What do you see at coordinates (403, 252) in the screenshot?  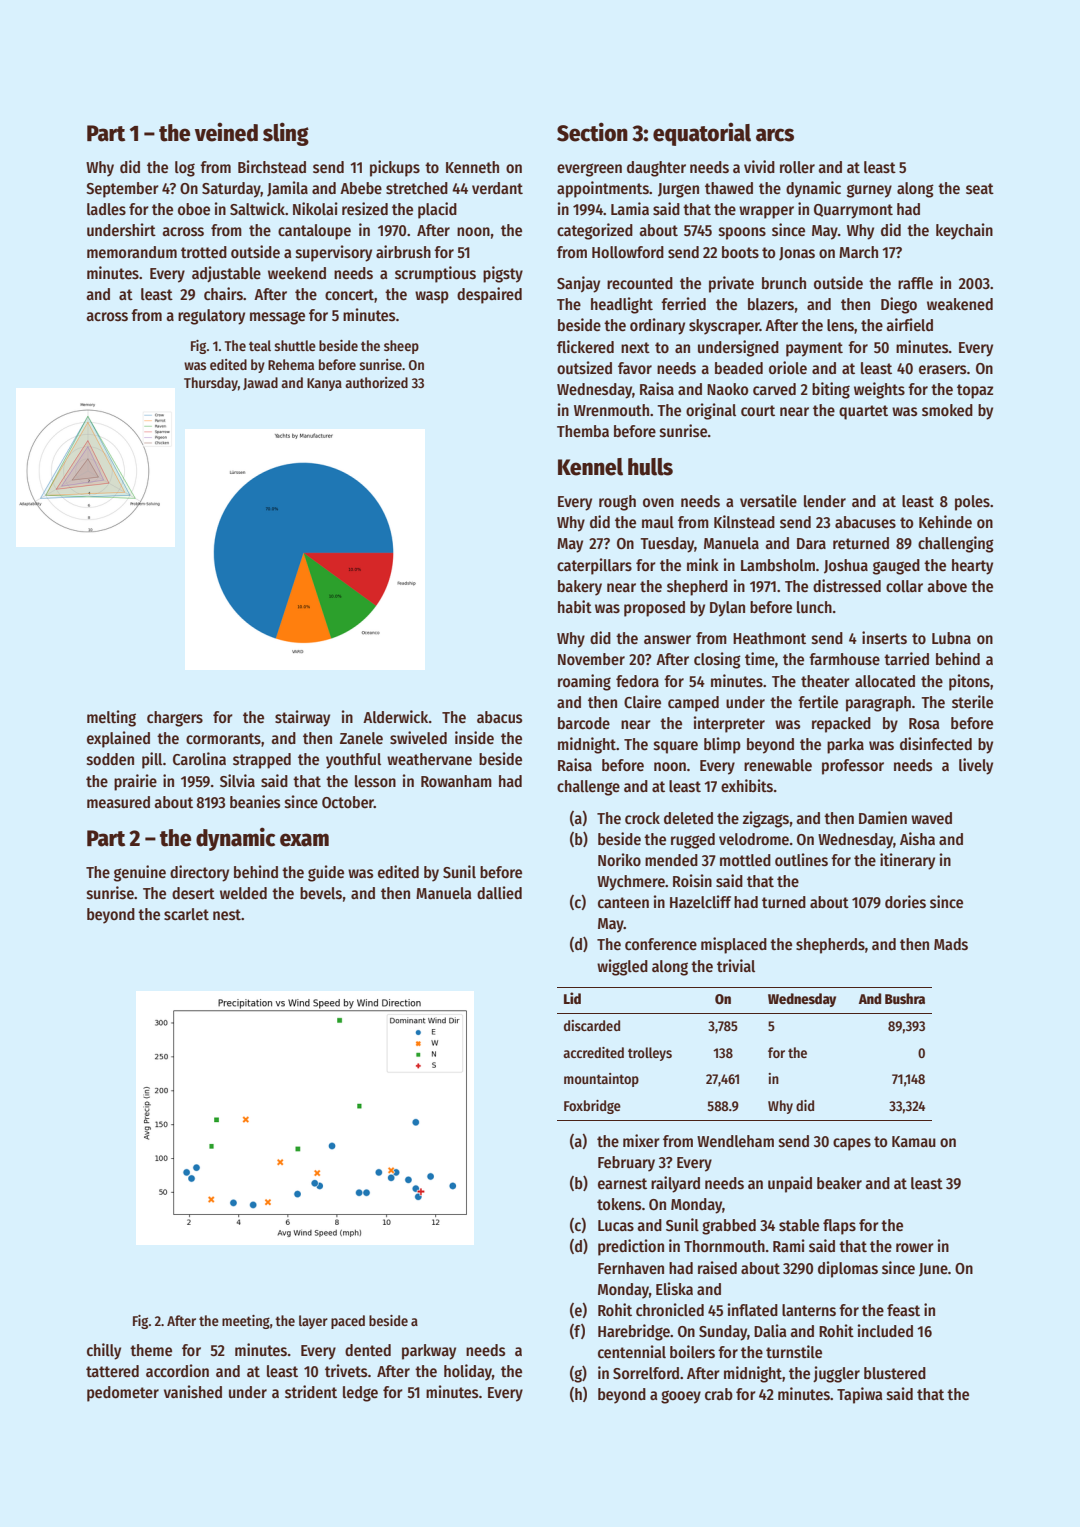 I see `airbrush` at bounding box center [403, 252].
